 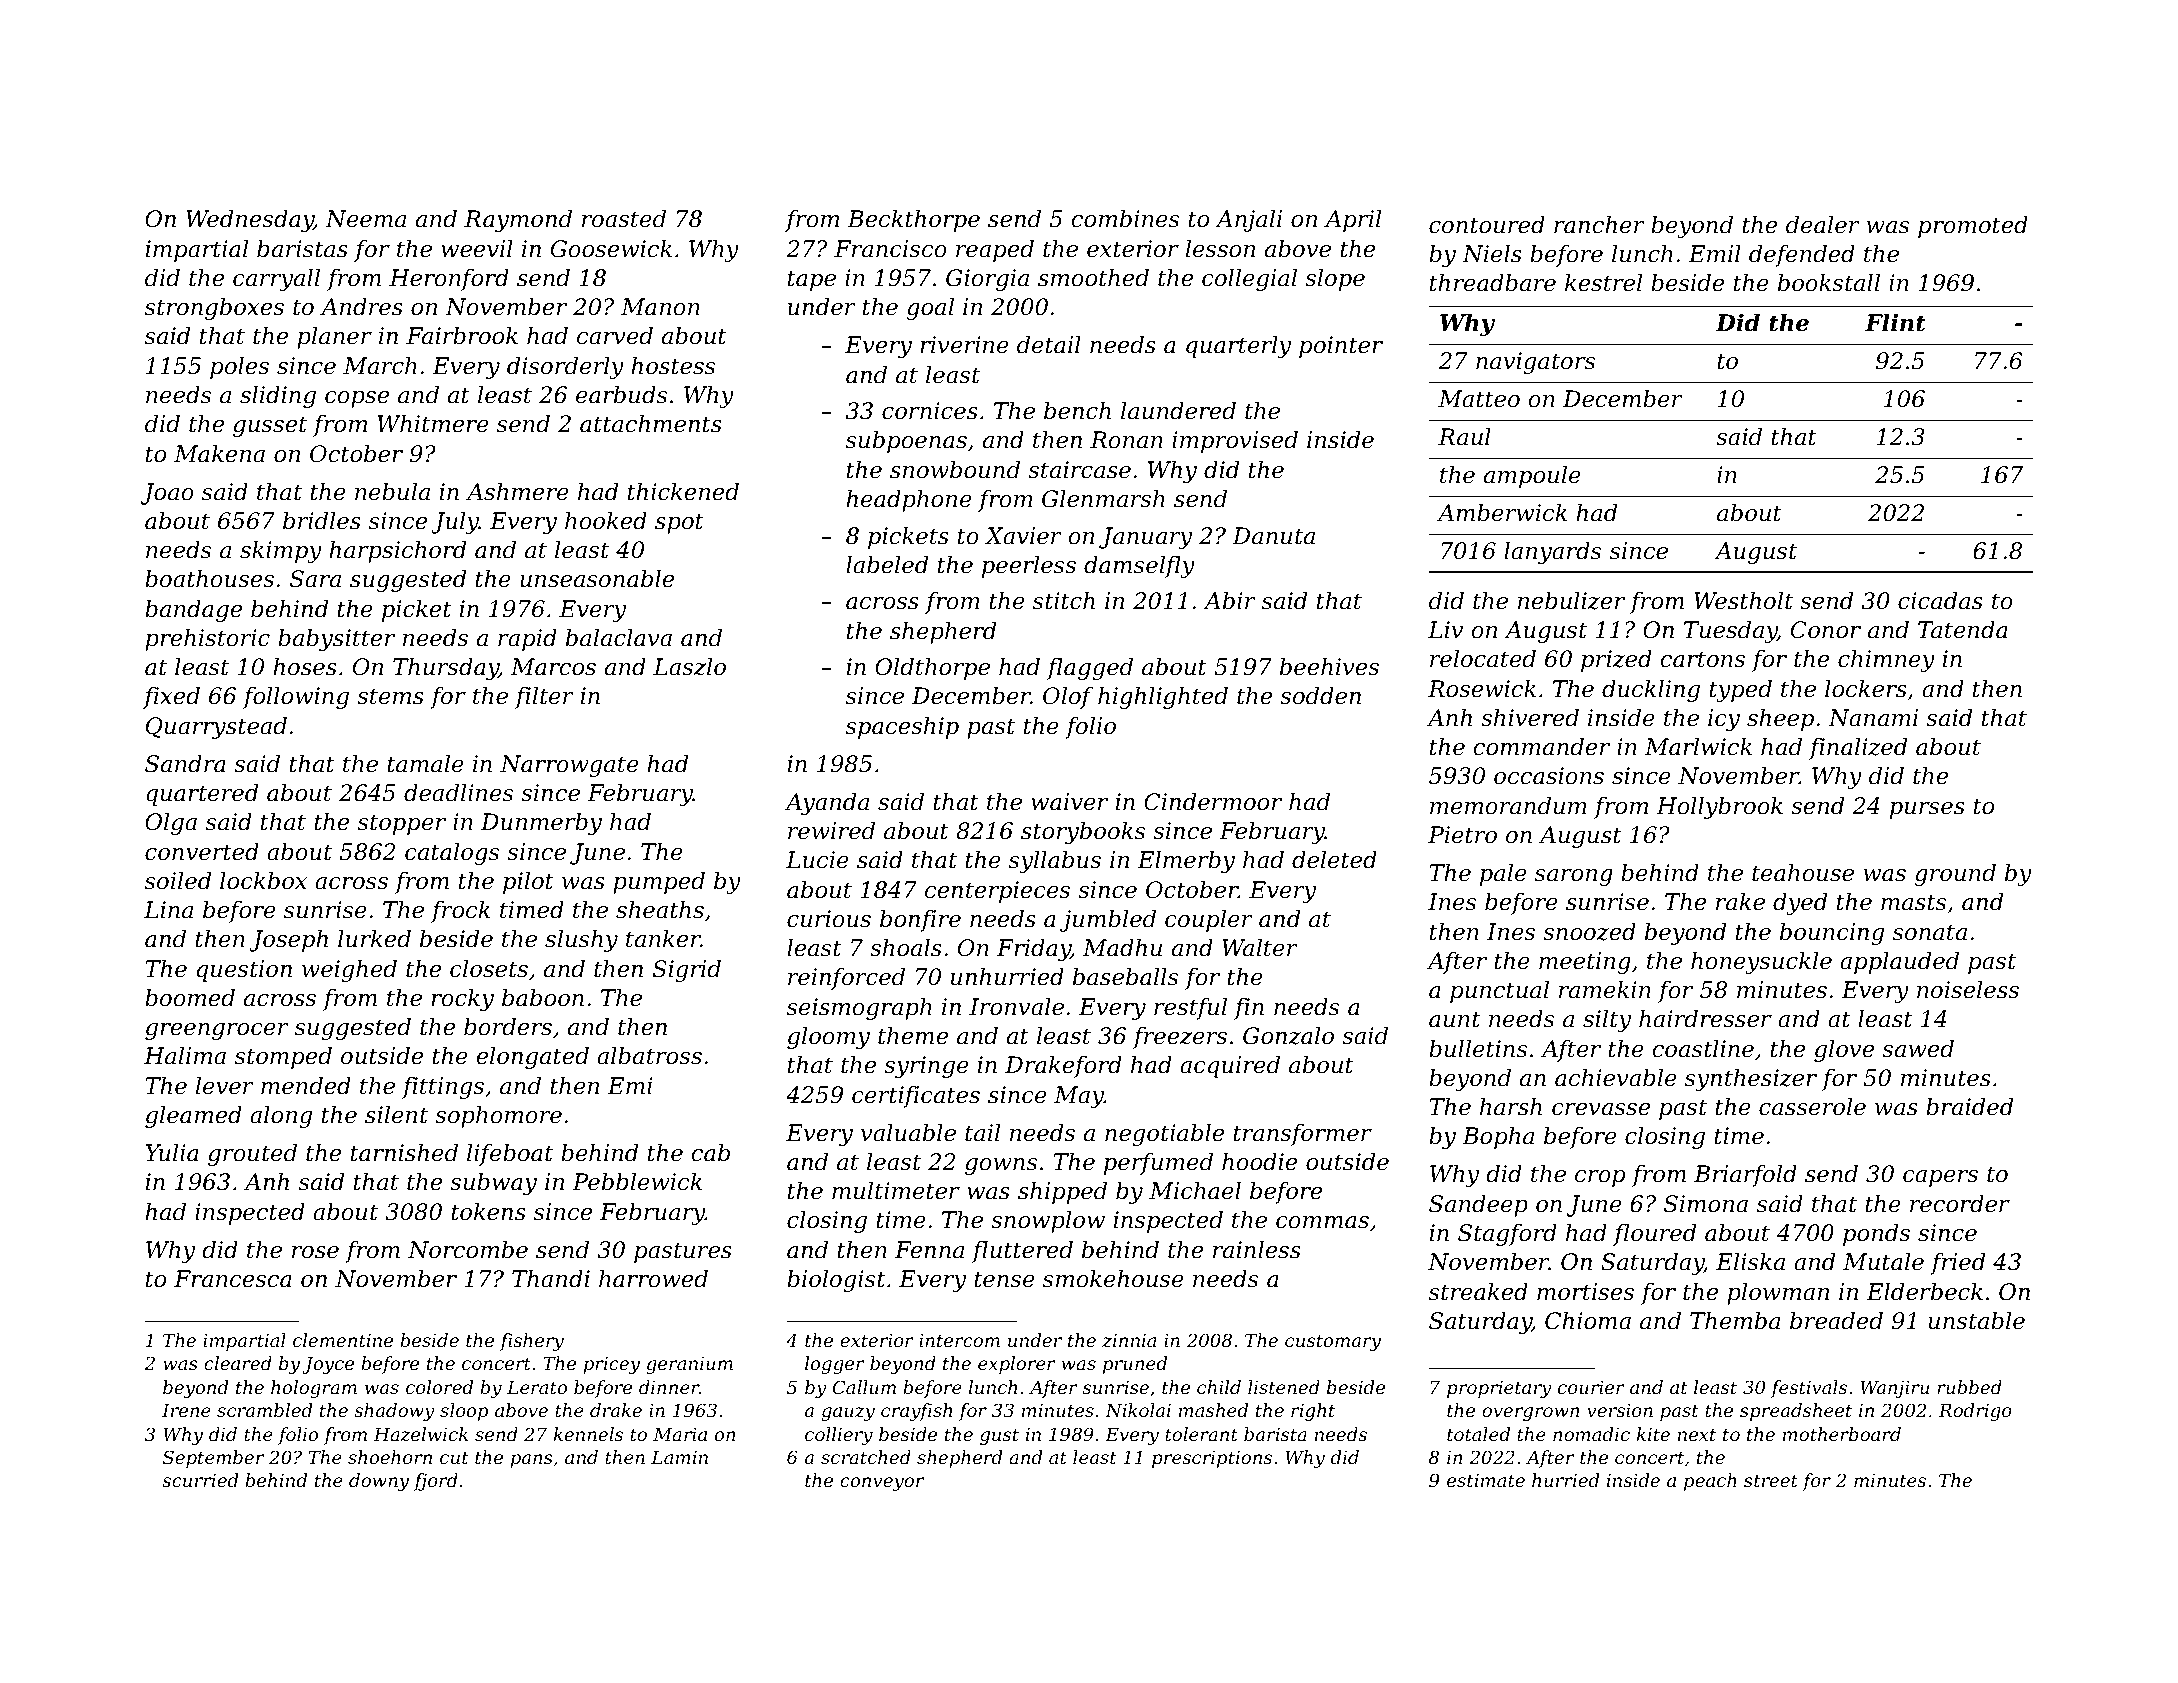 What do you see at coordinates (689, 667) in the document?
I see `Laszlo` at bounding box center [689, 667].
